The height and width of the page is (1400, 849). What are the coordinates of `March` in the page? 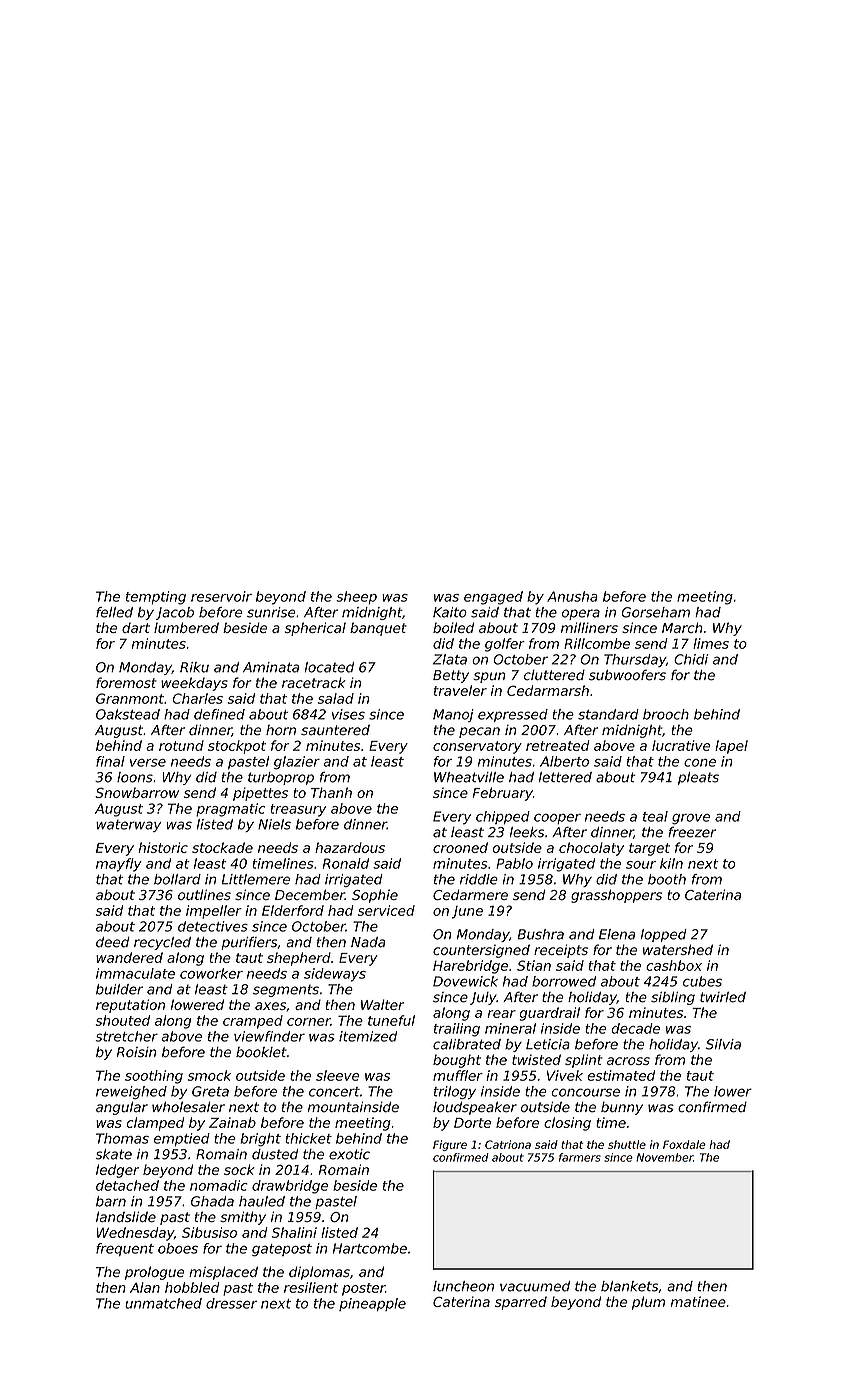 It's located at (682, 627).
